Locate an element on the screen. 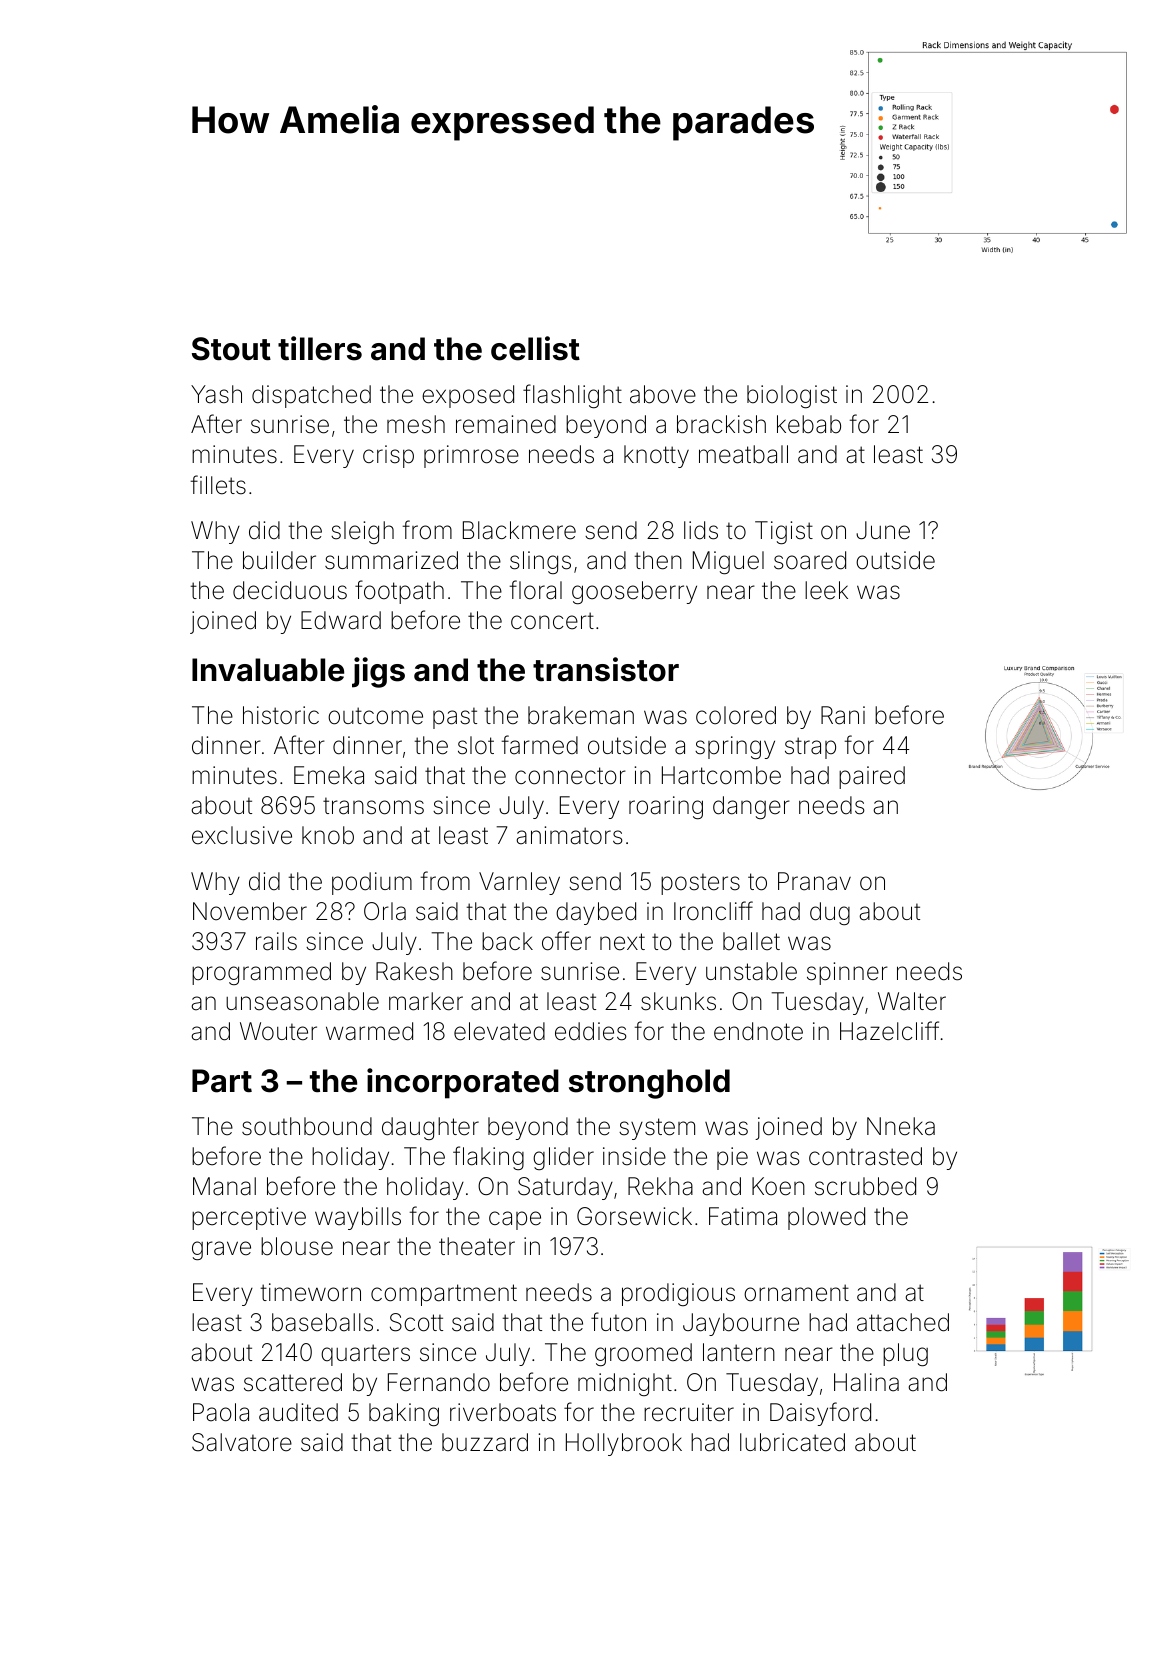  theater is located at coordinates (477, 1246).
